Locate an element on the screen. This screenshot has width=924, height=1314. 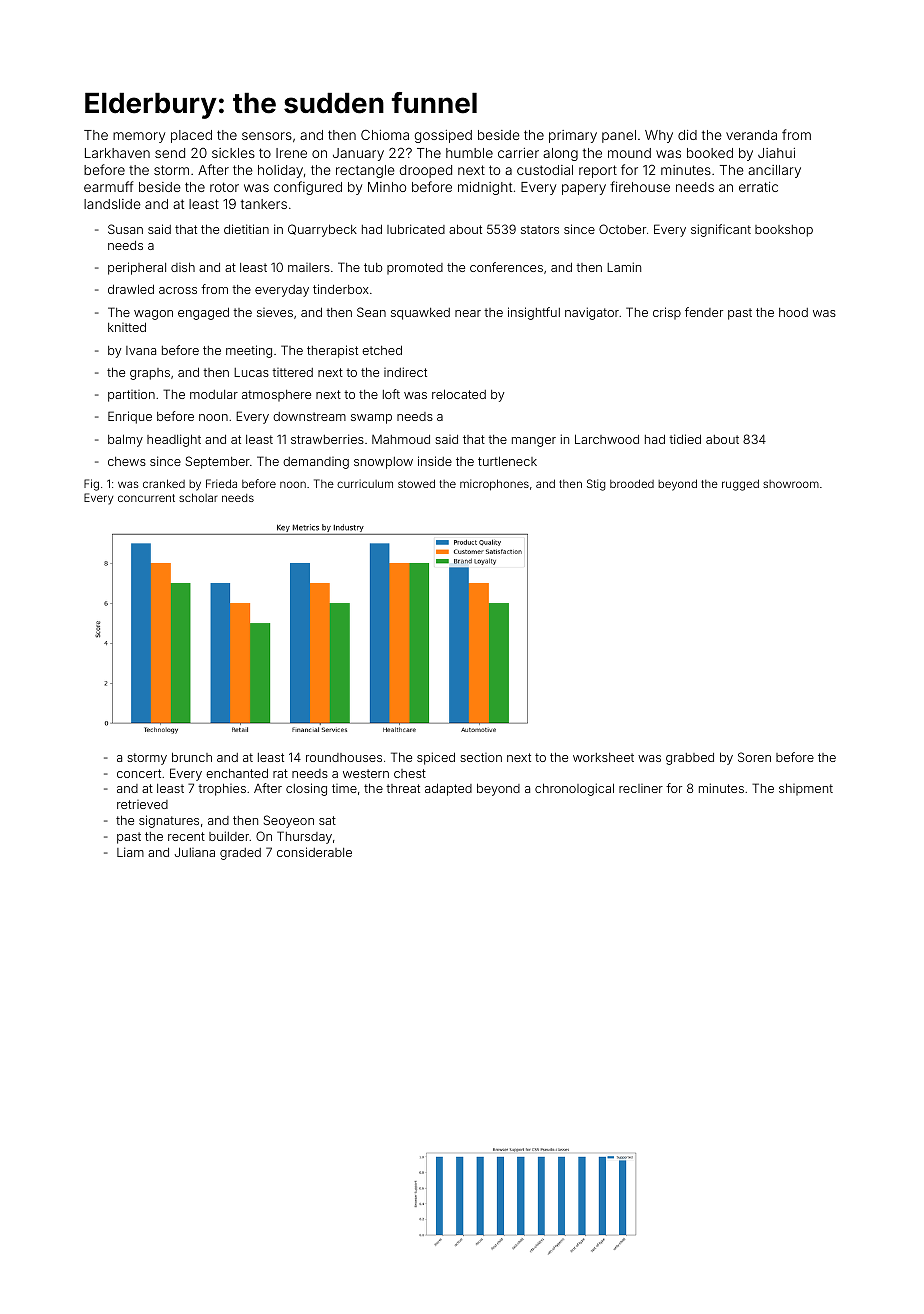
gossiped is located at coordinates (443, 136).
